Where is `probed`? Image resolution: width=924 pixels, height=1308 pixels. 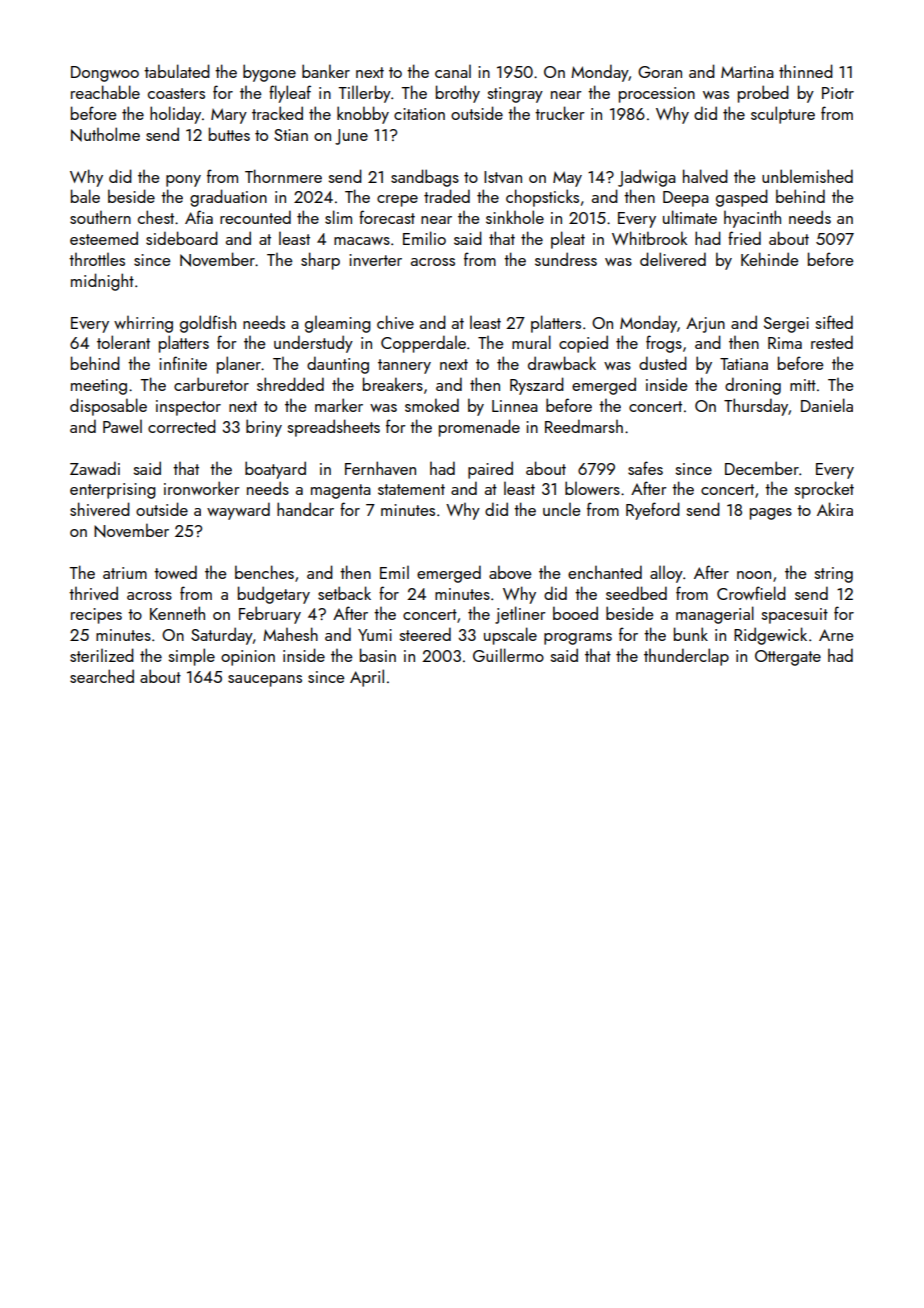 probed is located at coordinates (763, 94).
